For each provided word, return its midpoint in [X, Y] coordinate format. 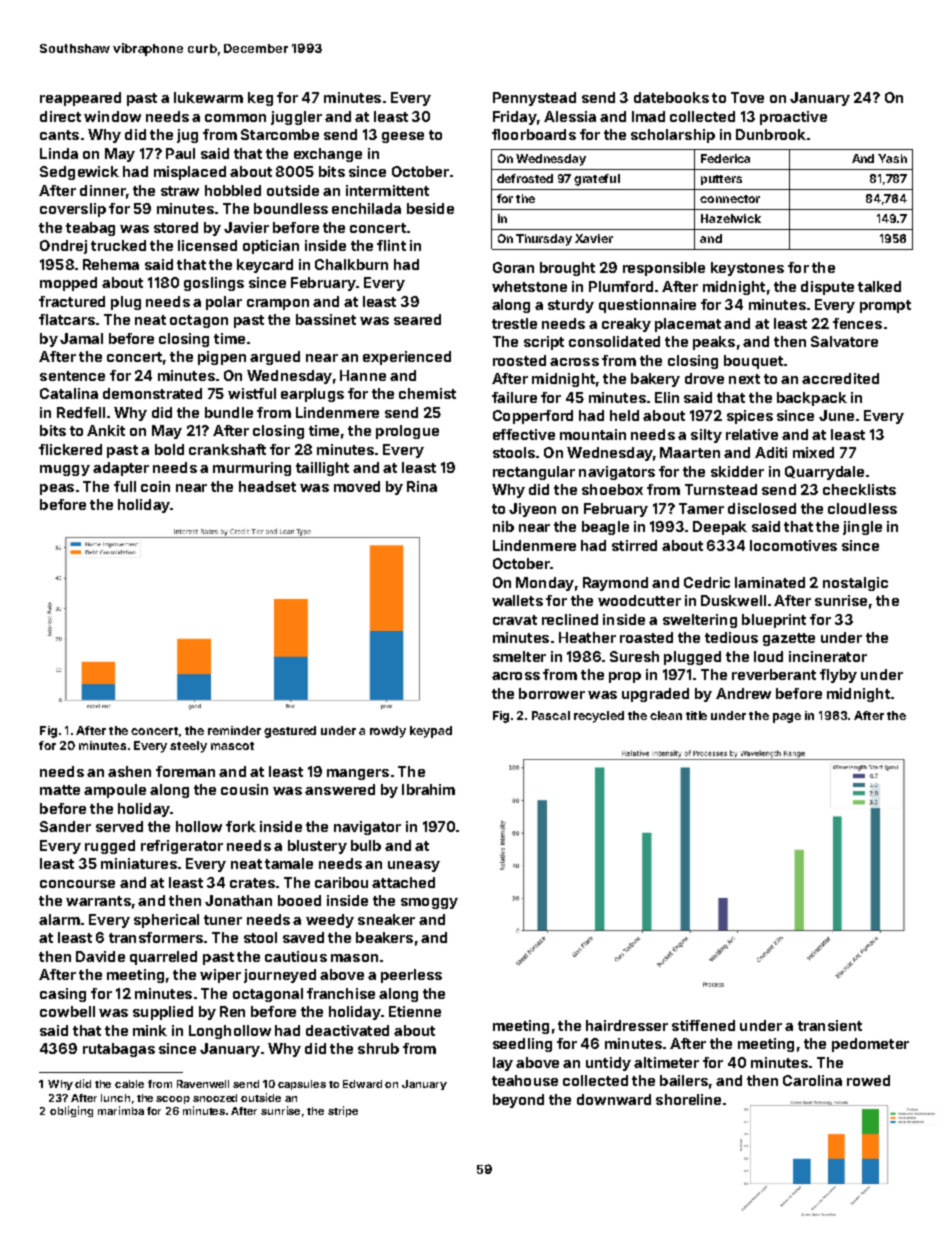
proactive [793, 118]
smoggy [429, 903]
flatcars [67, 319]
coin [155, 486]
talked [879, 286]
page [787, 718]
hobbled [233, 190]
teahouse [525, 1080]
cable [129, 1084]
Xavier [594, 238]
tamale [289, 863]
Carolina [812, 1080]
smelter [519, 656]
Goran [513, 267]
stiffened [703, 1025]
